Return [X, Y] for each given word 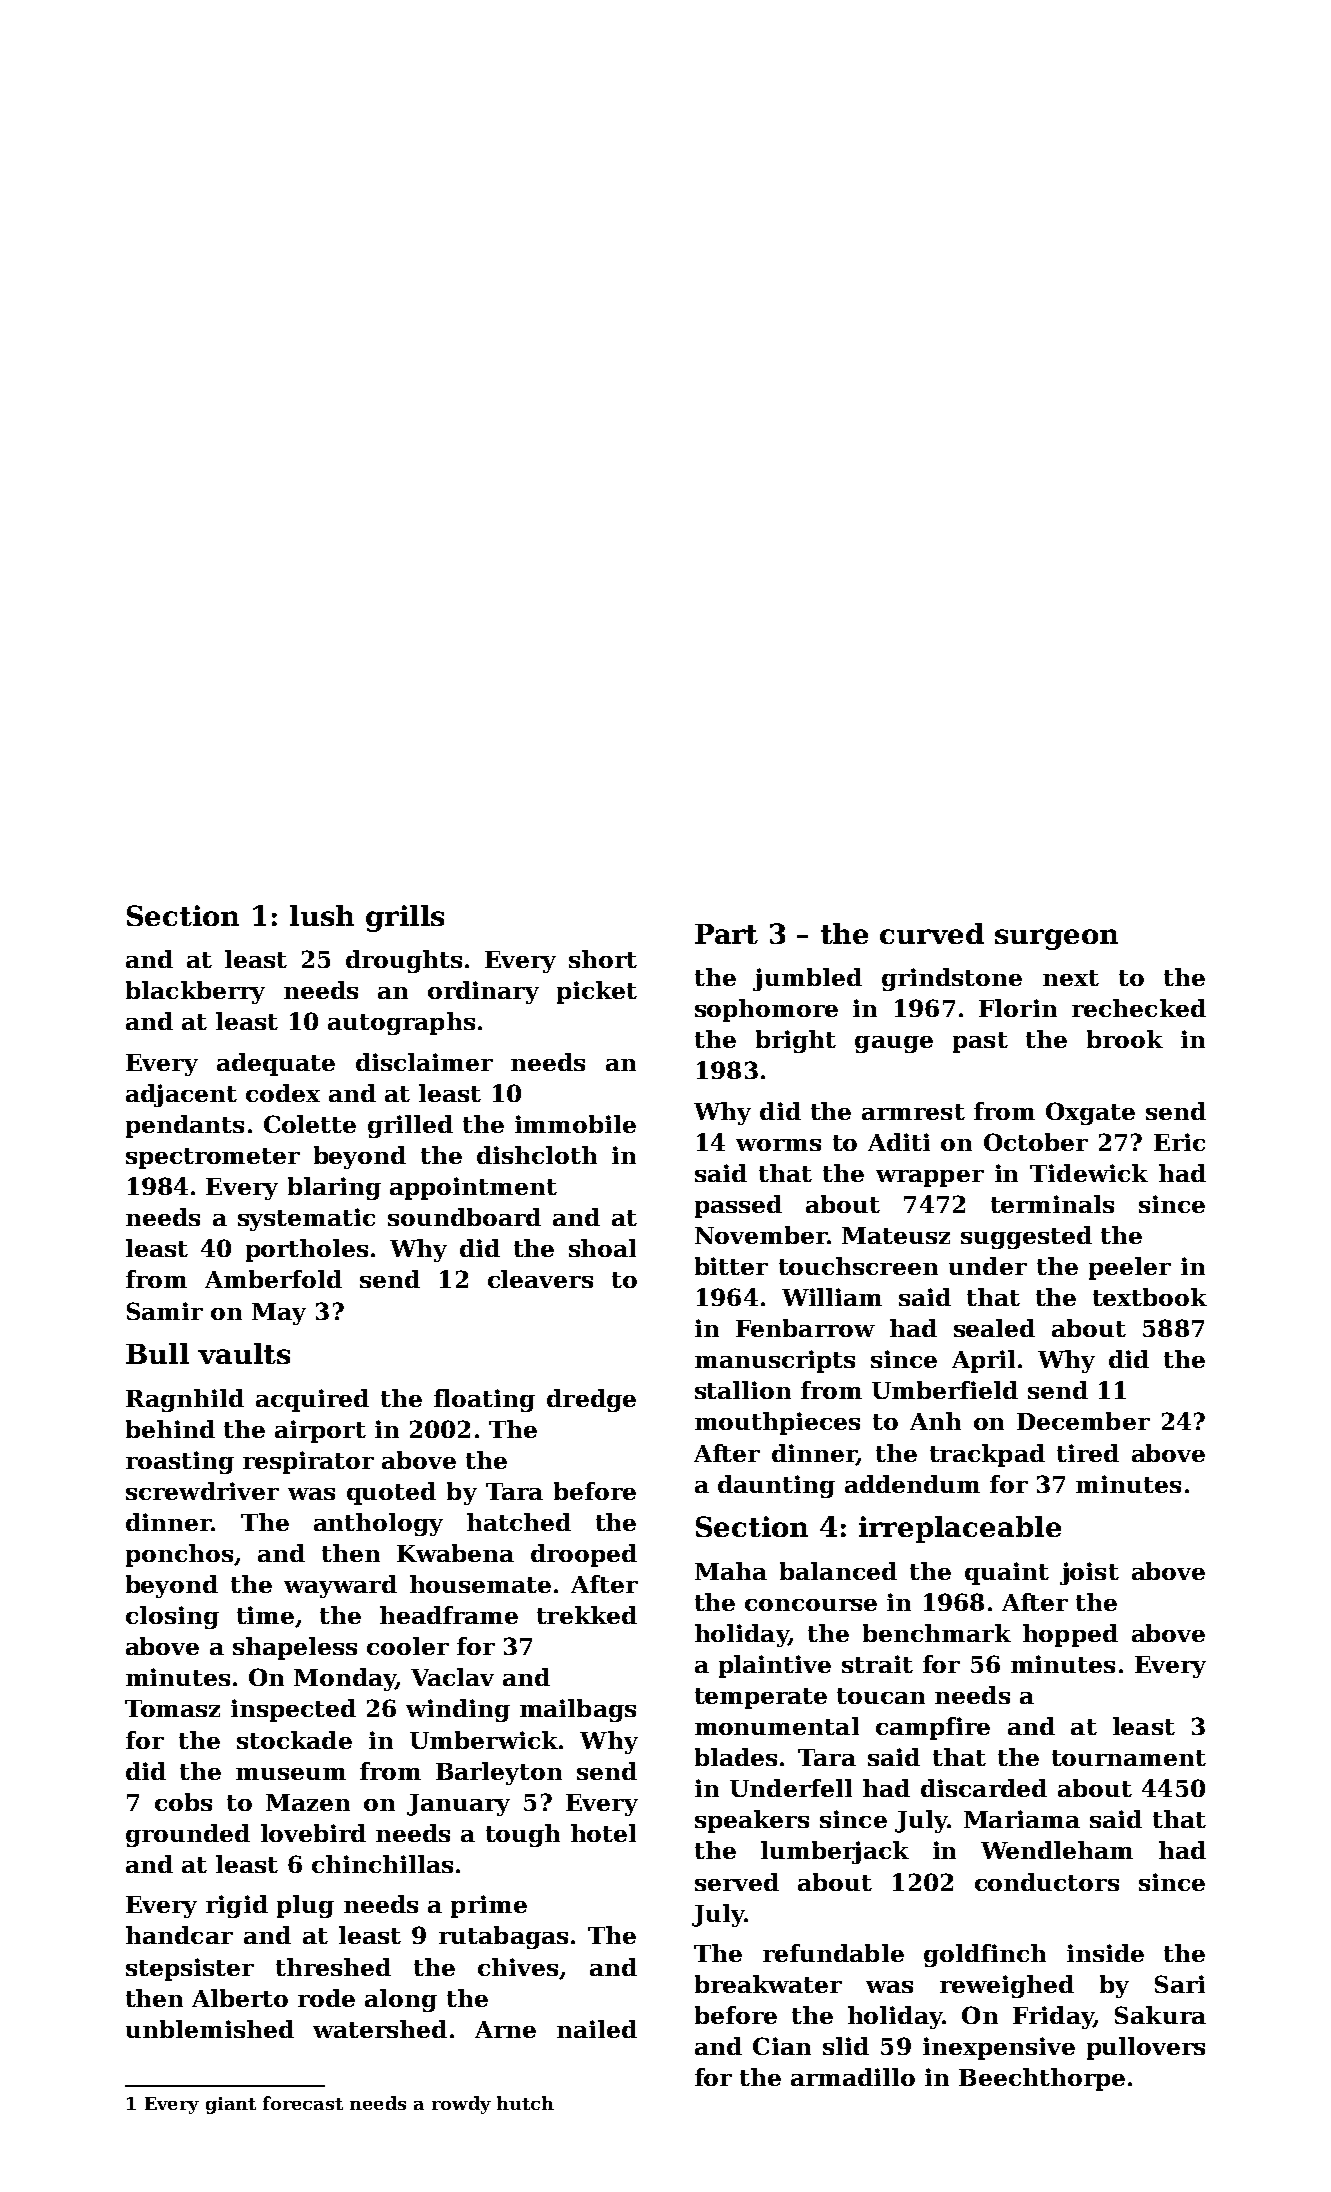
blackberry [195, 992]
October [1036, 1142]
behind [170, 1429]
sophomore [766, 1010]
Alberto [240, 1998]
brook [1125, 1039]
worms [778, 1145]
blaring [334, 1188]
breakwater [768, 1984]
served [737, 1882]
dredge [591, 1400]
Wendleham [1057, 1850]
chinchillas [382, 1864]
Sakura [1160, 2015]
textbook [1150, 1297]
